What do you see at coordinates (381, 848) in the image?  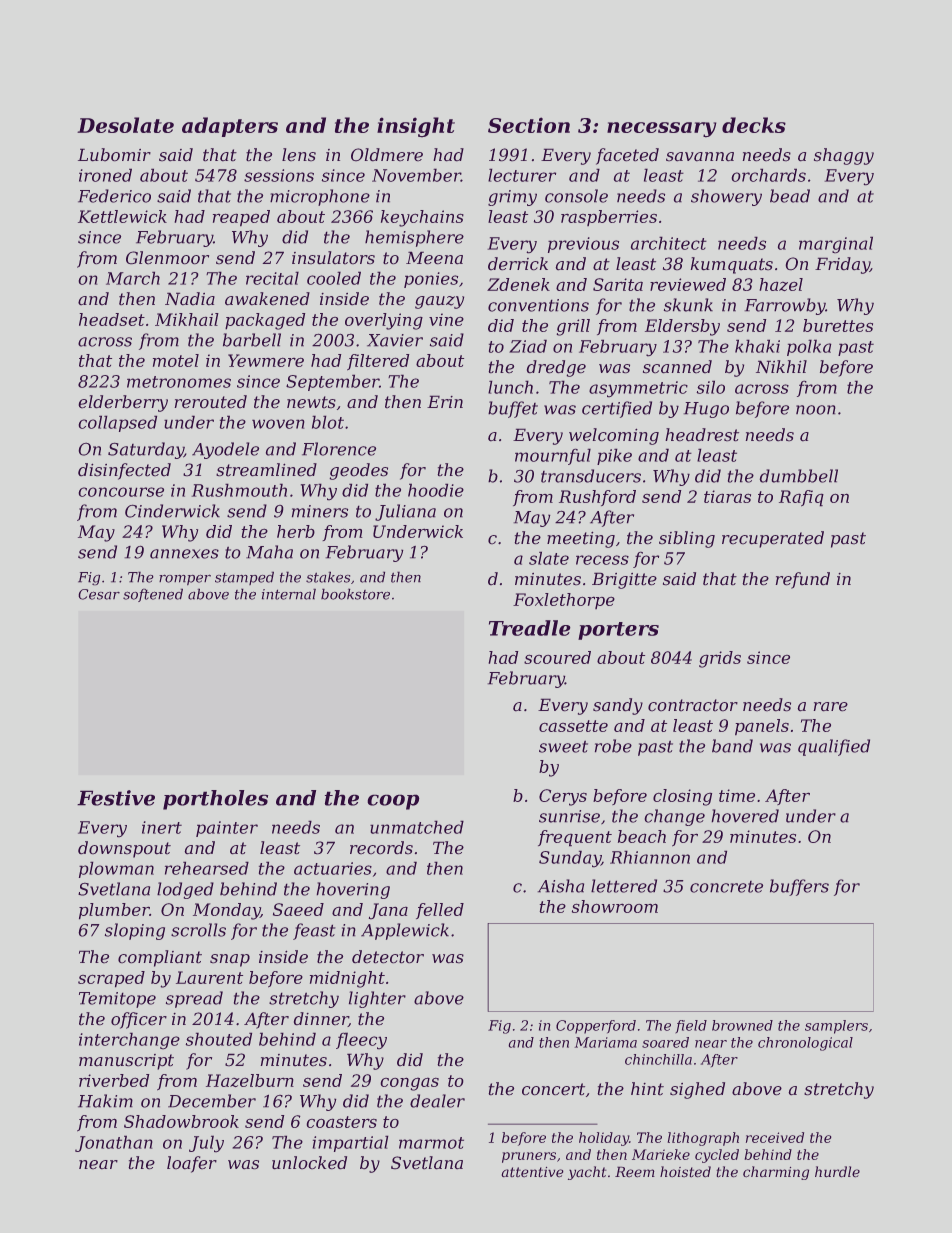 I see `records` at bounding box center [381, 848].
